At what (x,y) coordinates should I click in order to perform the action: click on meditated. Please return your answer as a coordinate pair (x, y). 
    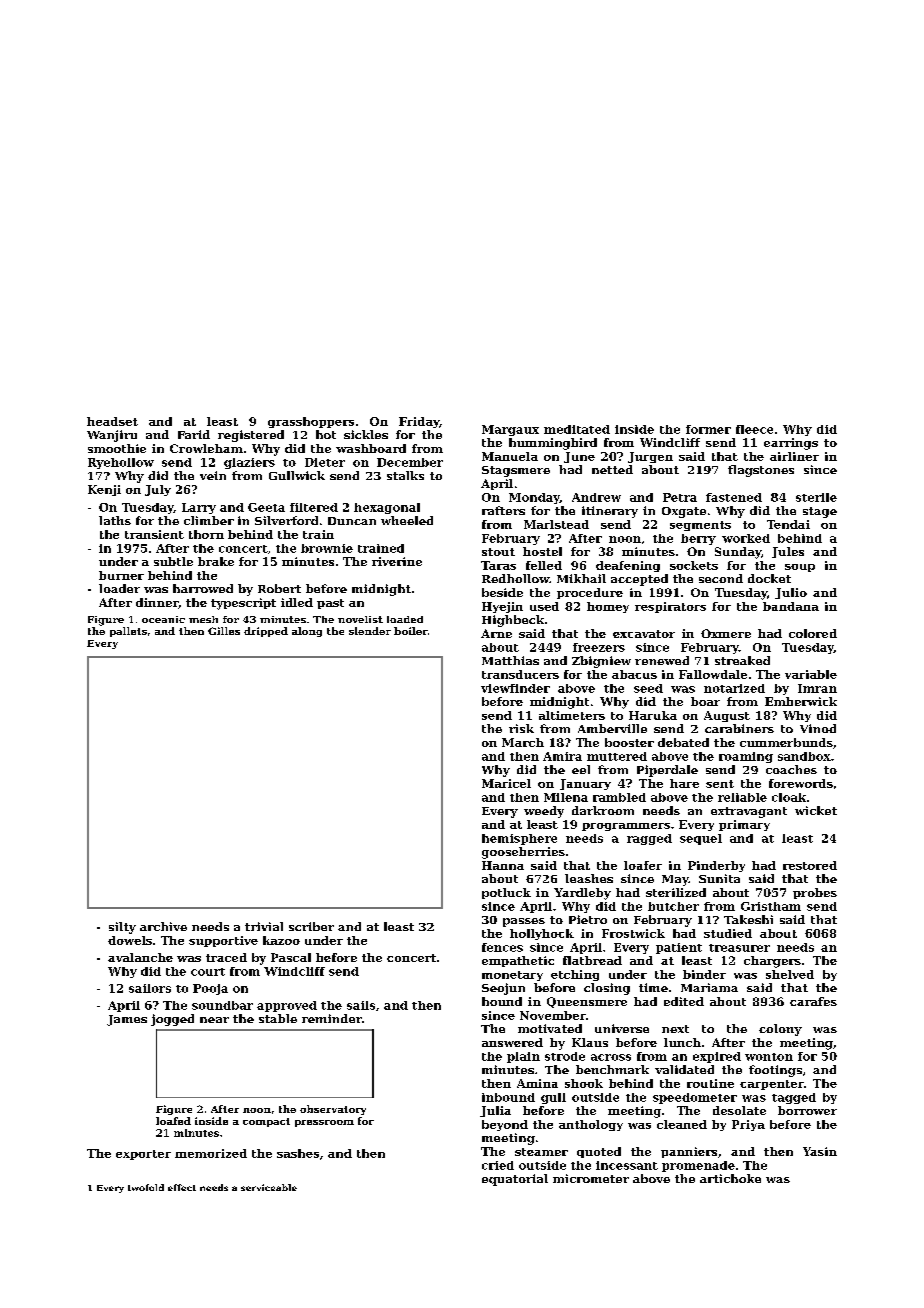
    Looking at the image, I should click on (577, 429).
